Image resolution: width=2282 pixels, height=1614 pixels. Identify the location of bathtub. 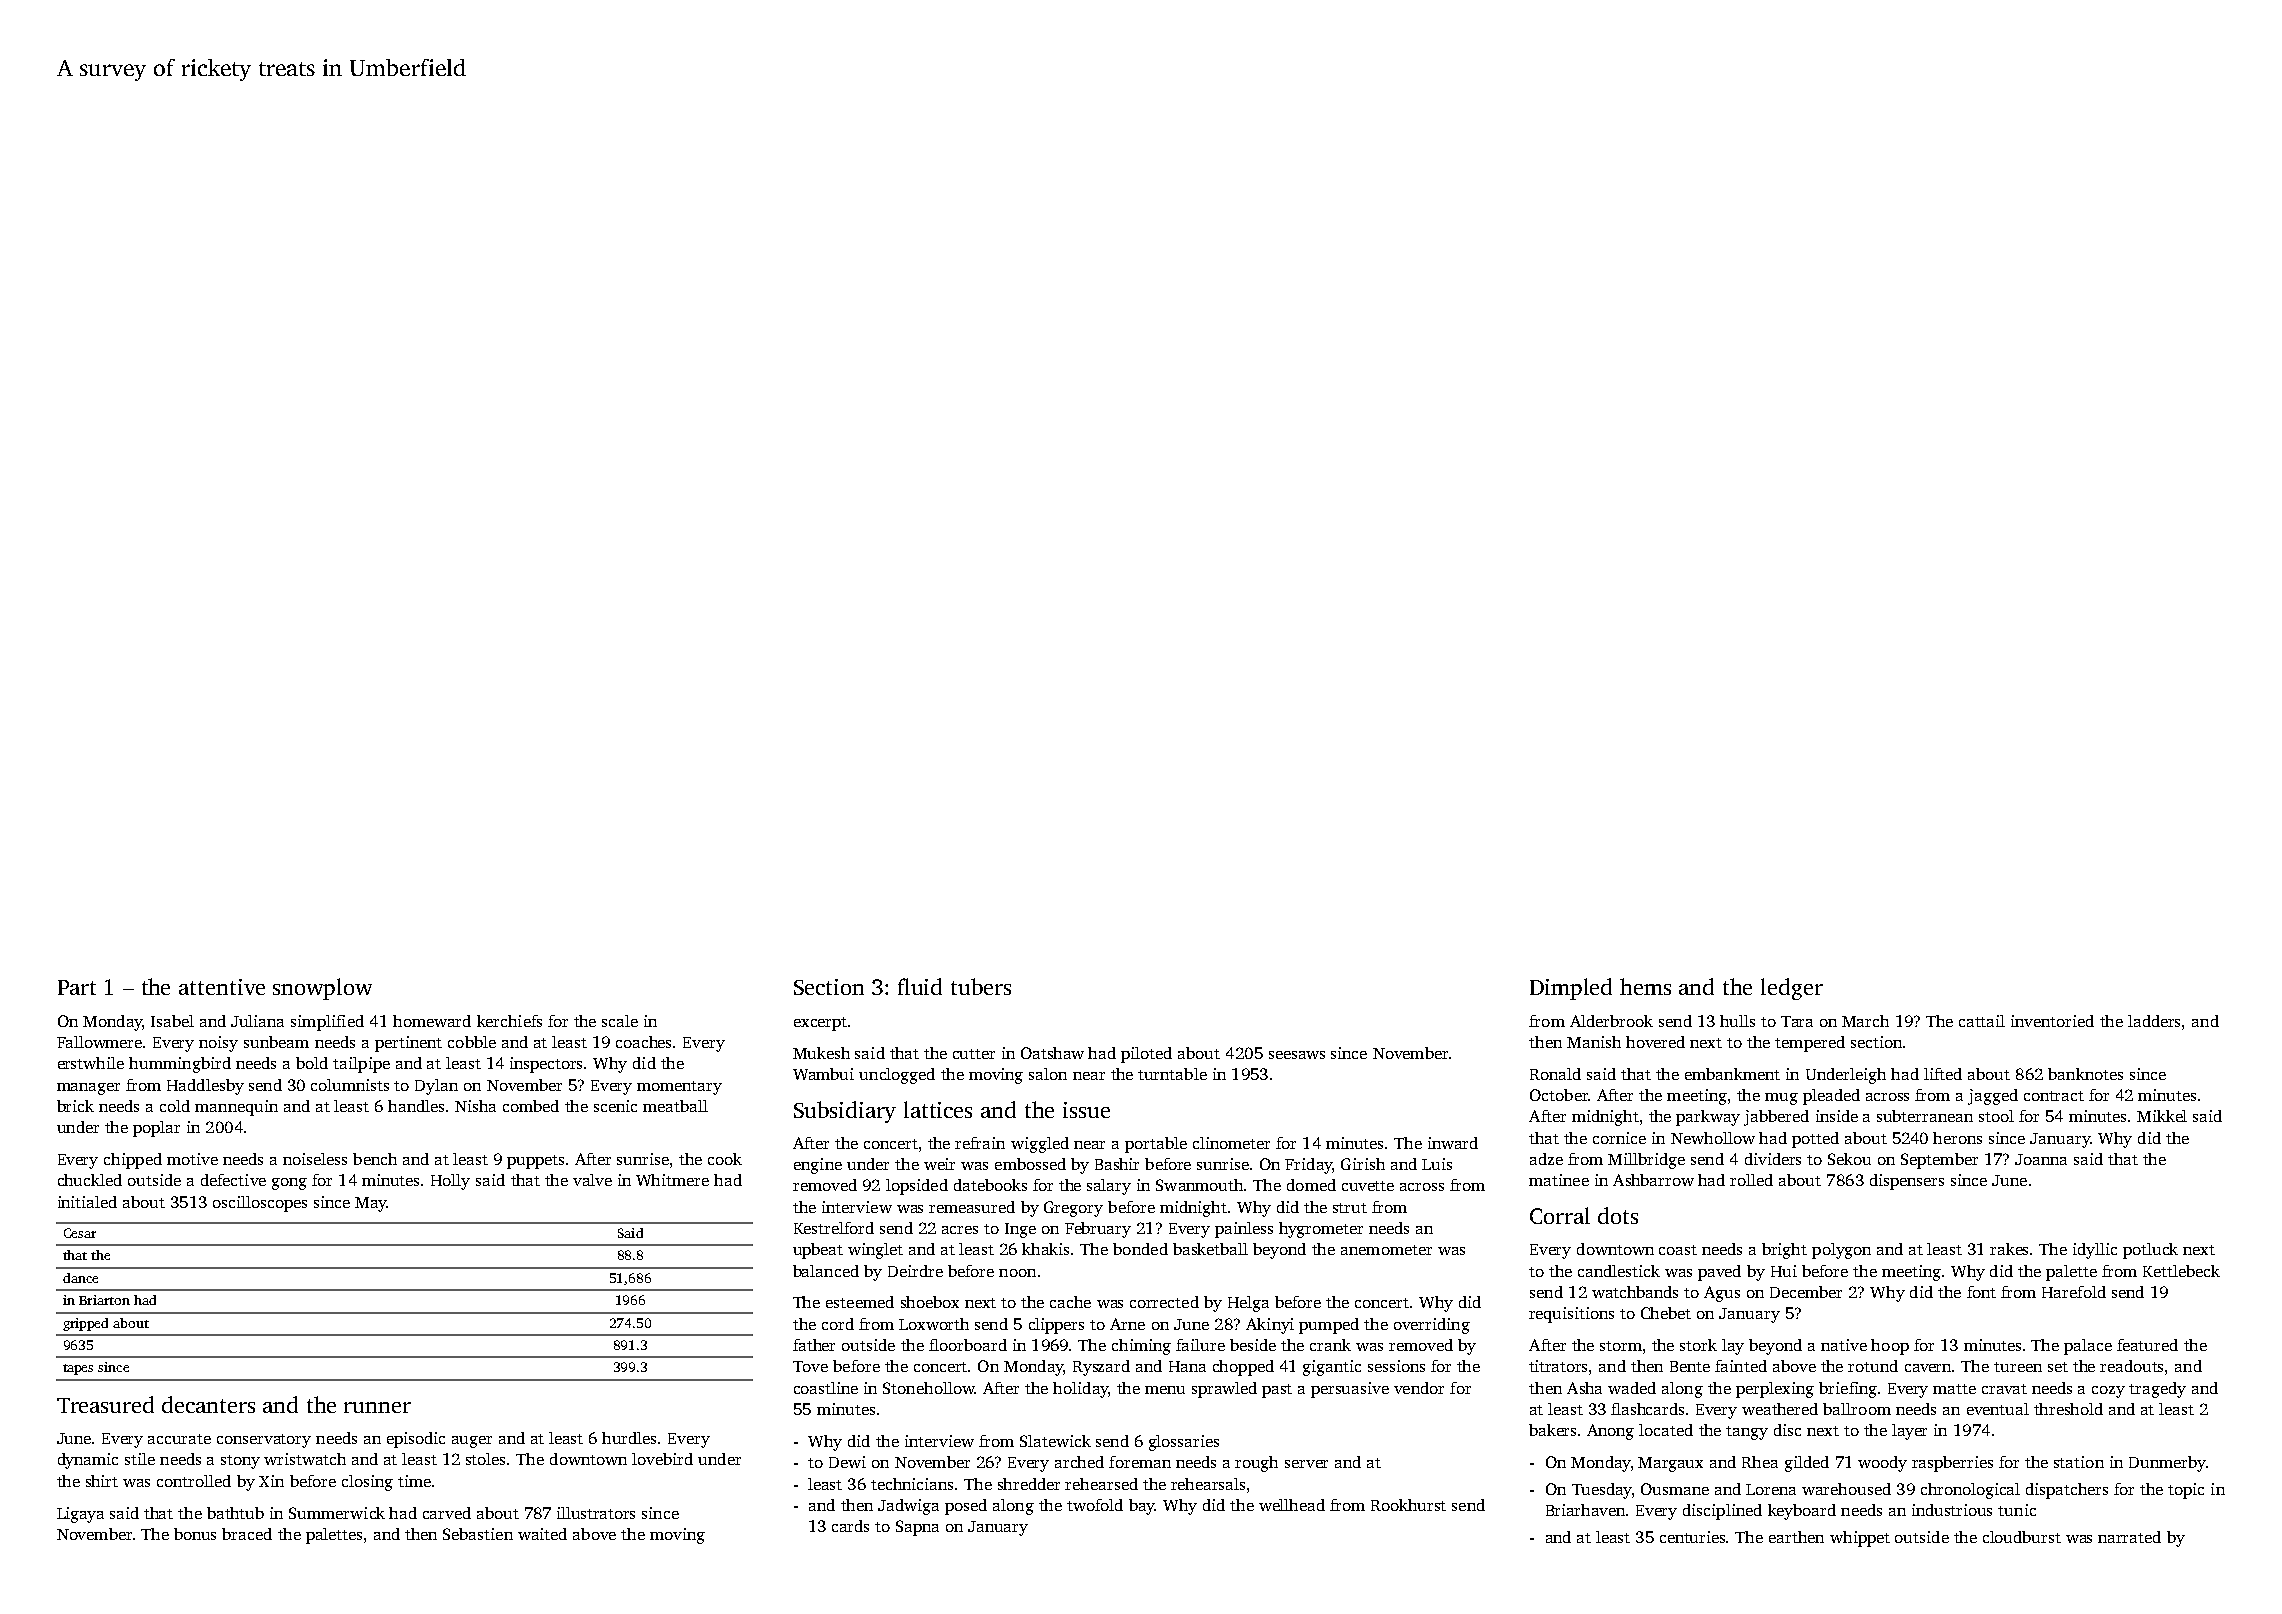
(235, 1513).
